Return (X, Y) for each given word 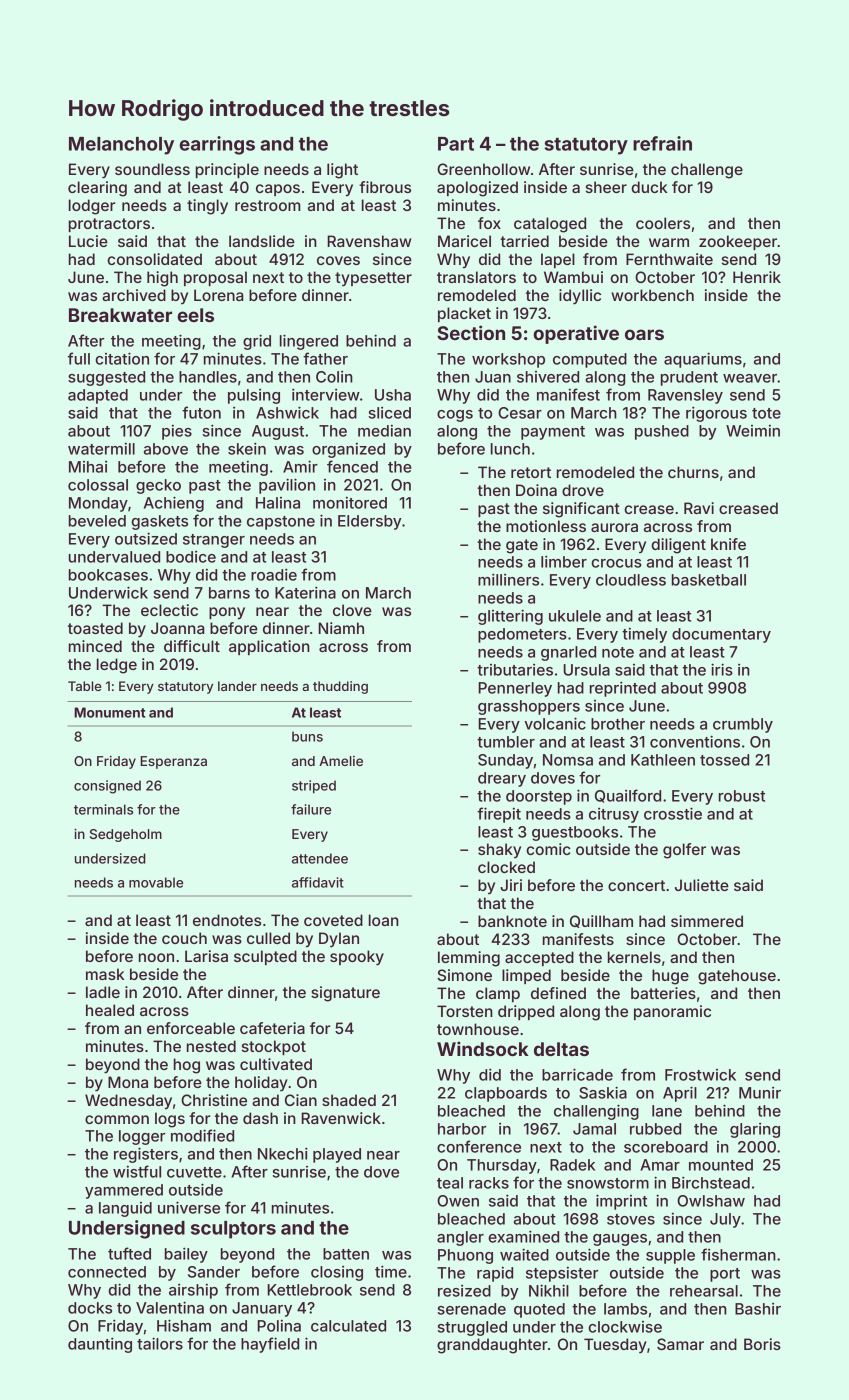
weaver (750, 378)
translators (476, 277)
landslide (262, 241)
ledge (117, 666)
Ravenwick (341, 1118)
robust (742, 796)
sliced (389, 413)
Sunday (505, 761)
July (725, 1220)
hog (187, 1066)
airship (193, 1291)
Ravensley (685, 396)
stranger (214, 541)
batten (346, 1254)
